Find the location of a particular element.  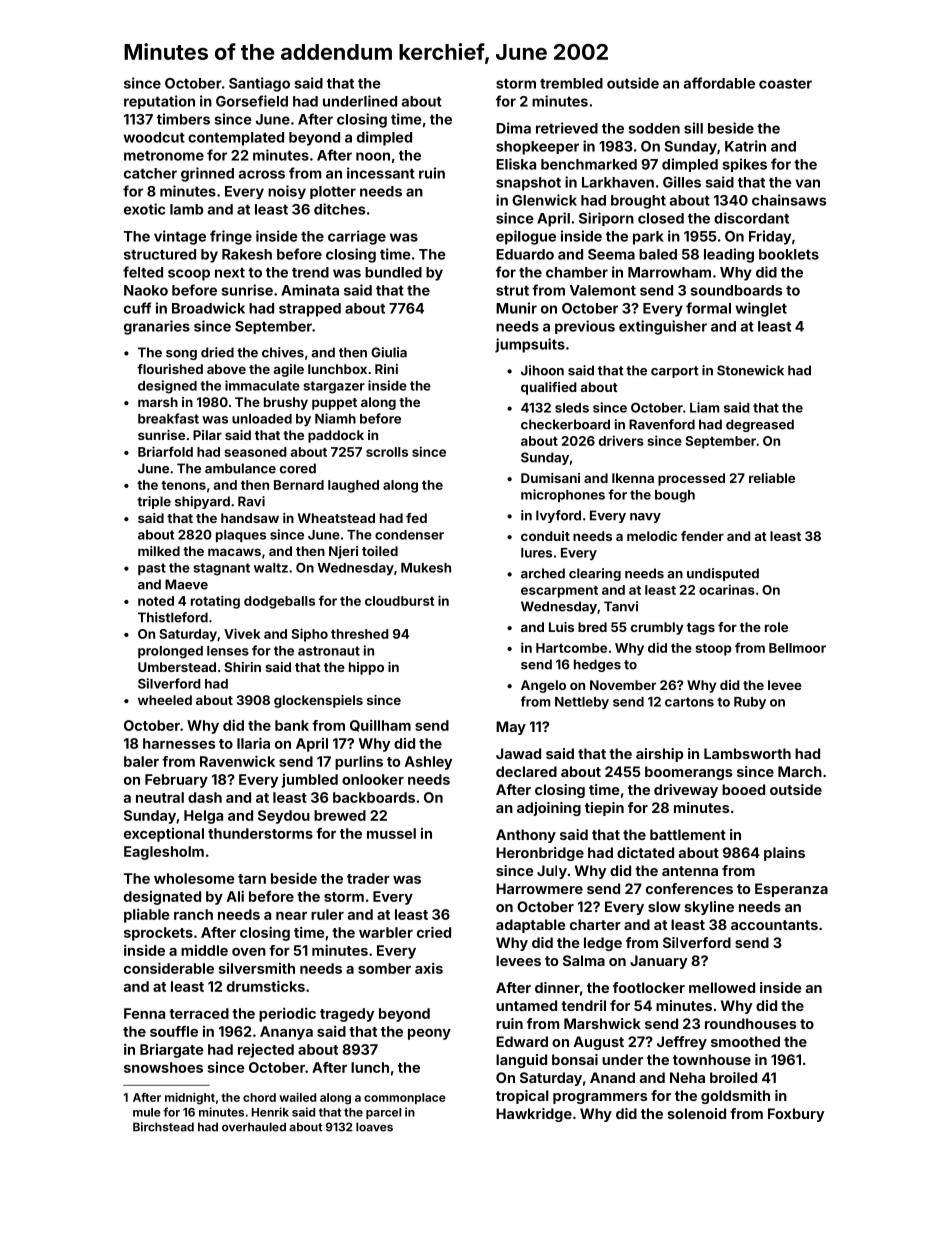

Dima is located at coordinates (513, 128).
